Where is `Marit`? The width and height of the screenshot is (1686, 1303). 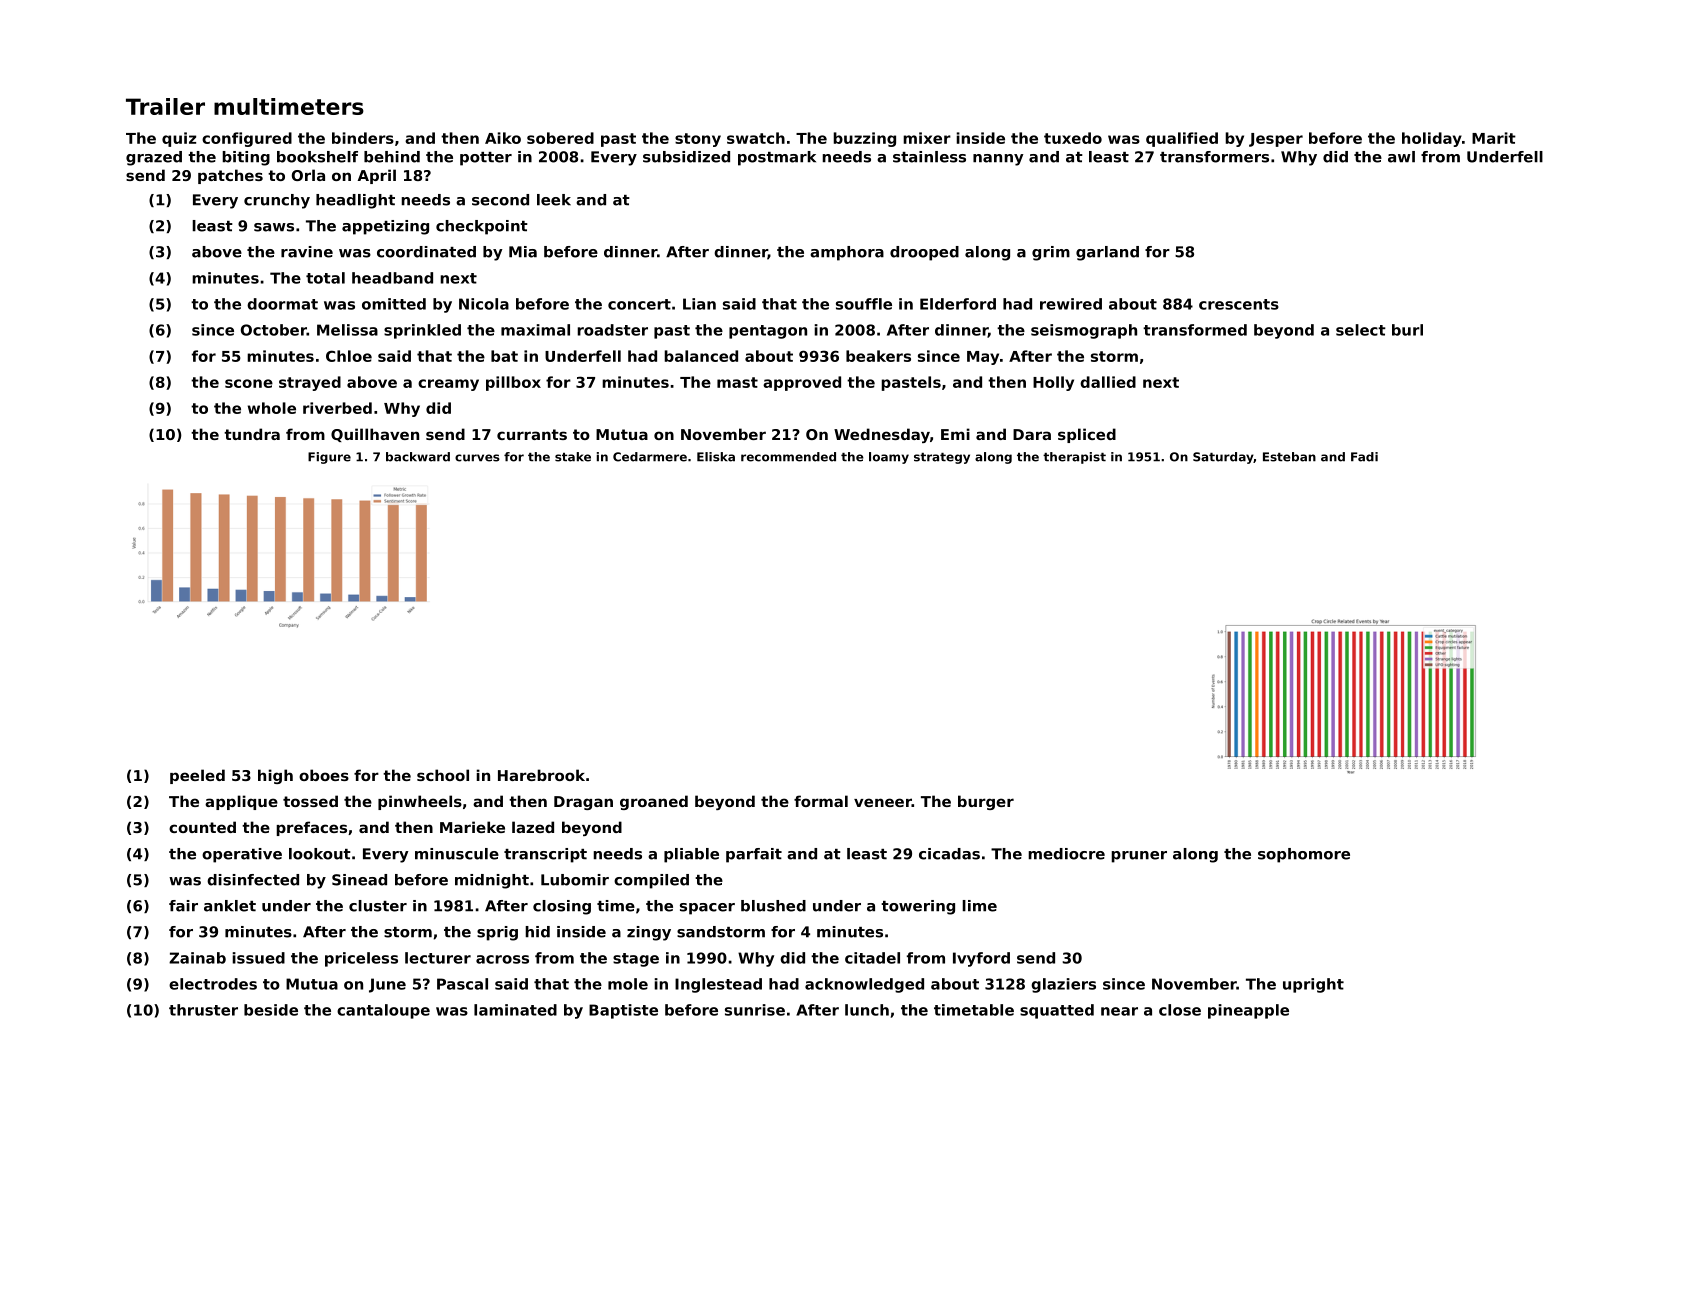 Marit is located at coordinates (1494, 138).
